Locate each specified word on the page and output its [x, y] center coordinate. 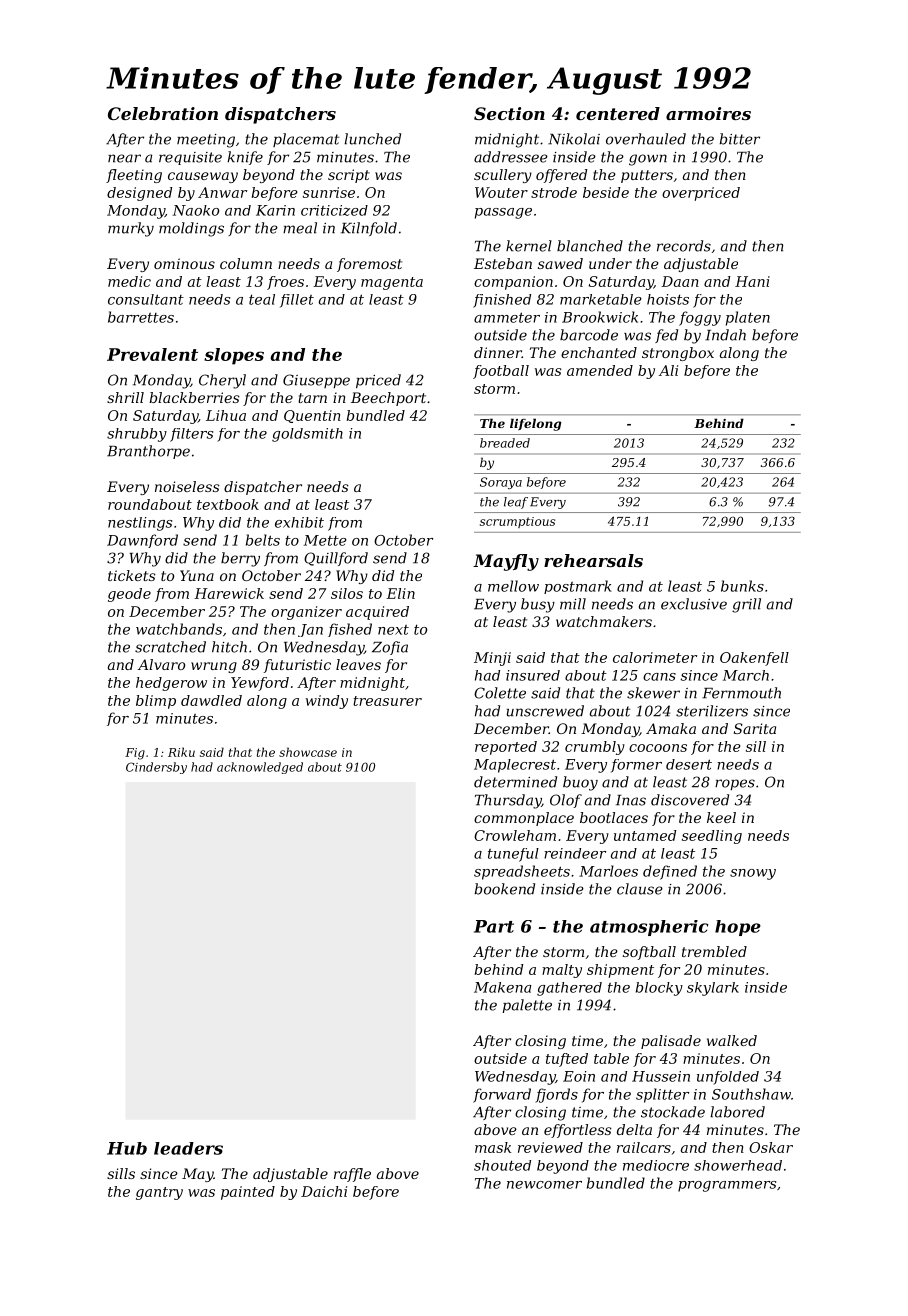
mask [493, 1147]
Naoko [195, 210]
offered [561, 176]
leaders [188, 1148]
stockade [673, 1112]
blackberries [194, 397]
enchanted [599, 352]
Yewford [260, 684]
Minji [492, 659]
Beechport [388, 399]
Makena [503, 987]
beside [606, 192]
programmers [727, 1186]
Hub [127, 1148]
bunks [742, 586]
